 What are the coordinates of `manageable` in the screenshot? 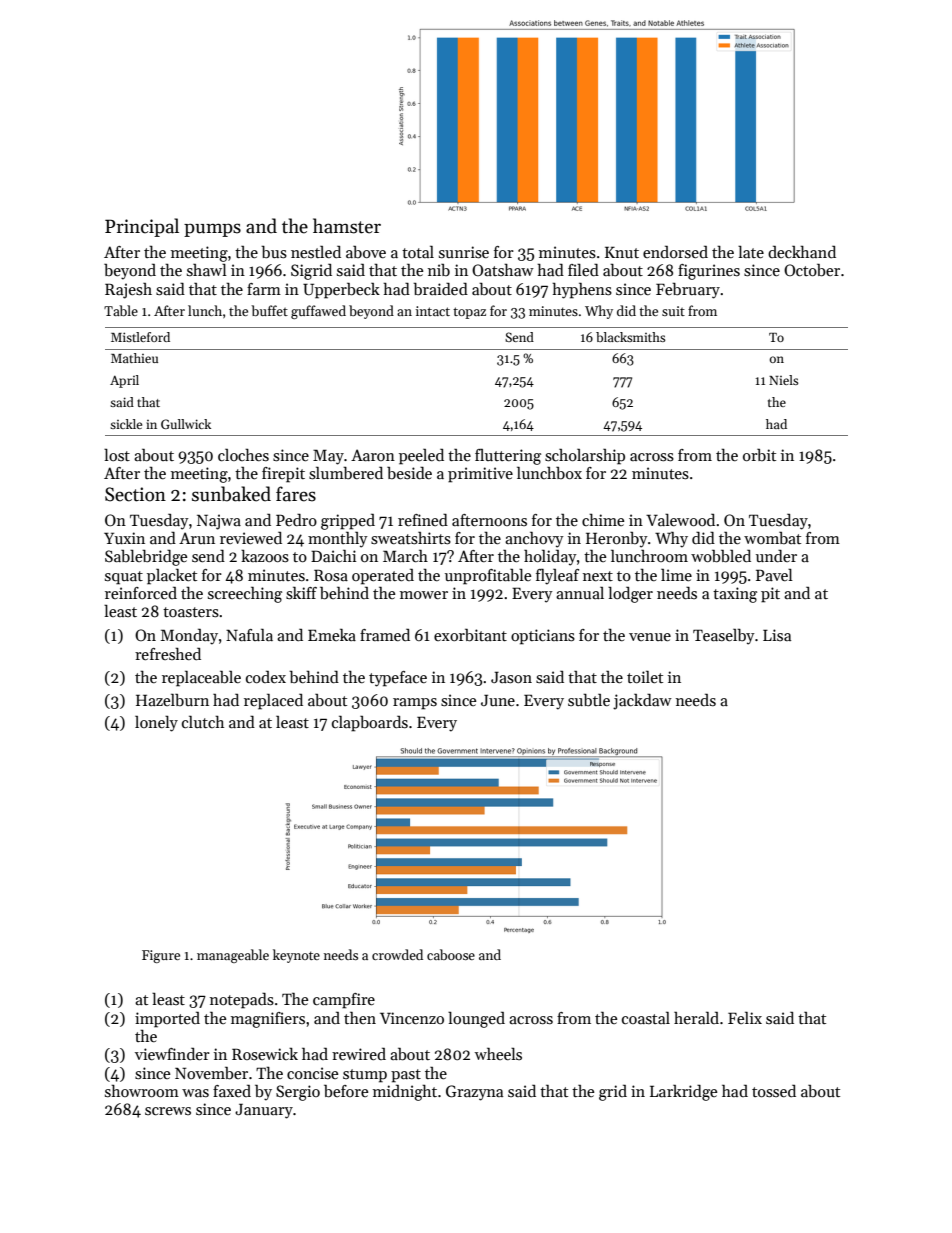 It's located at (233, 956).
